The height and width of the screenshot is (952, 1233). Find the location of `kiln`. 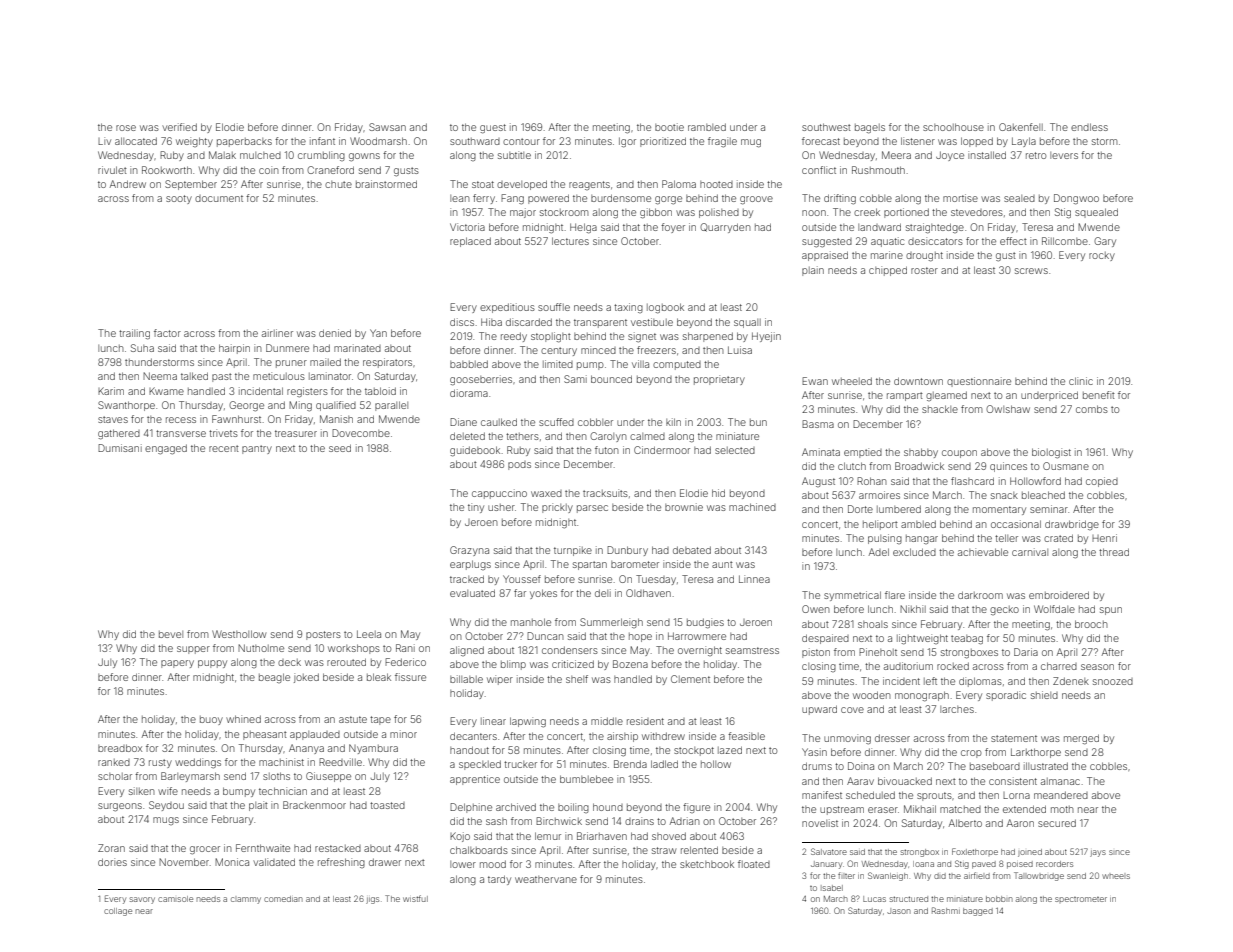

kiln is located at coordinates (673, 422).
